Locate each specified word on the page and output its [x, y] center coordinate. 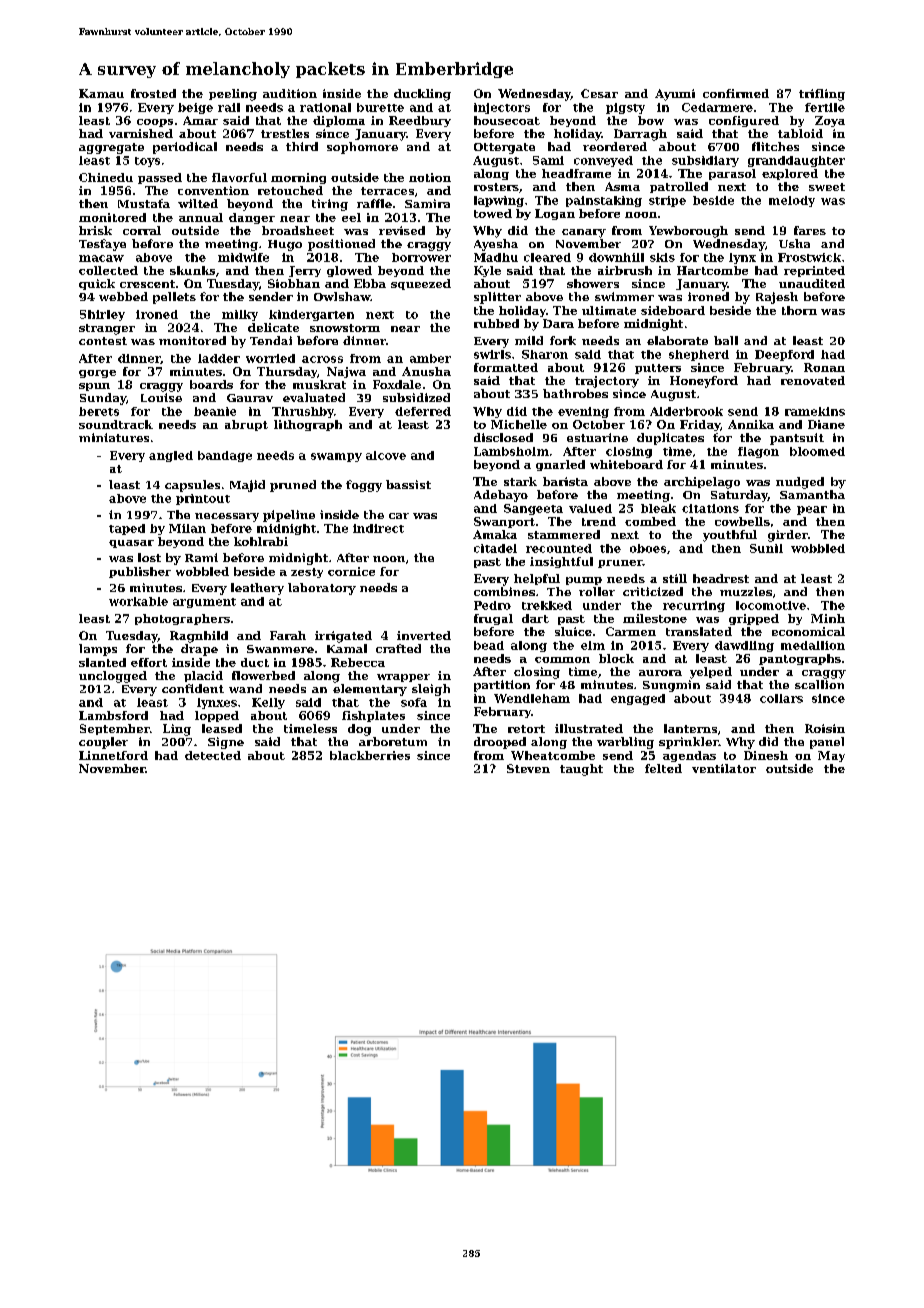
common [562, 660]
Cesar [599, 93]
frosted [153, 93]
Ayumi [675, 95]
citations [710, 508]
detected [213, 755]
